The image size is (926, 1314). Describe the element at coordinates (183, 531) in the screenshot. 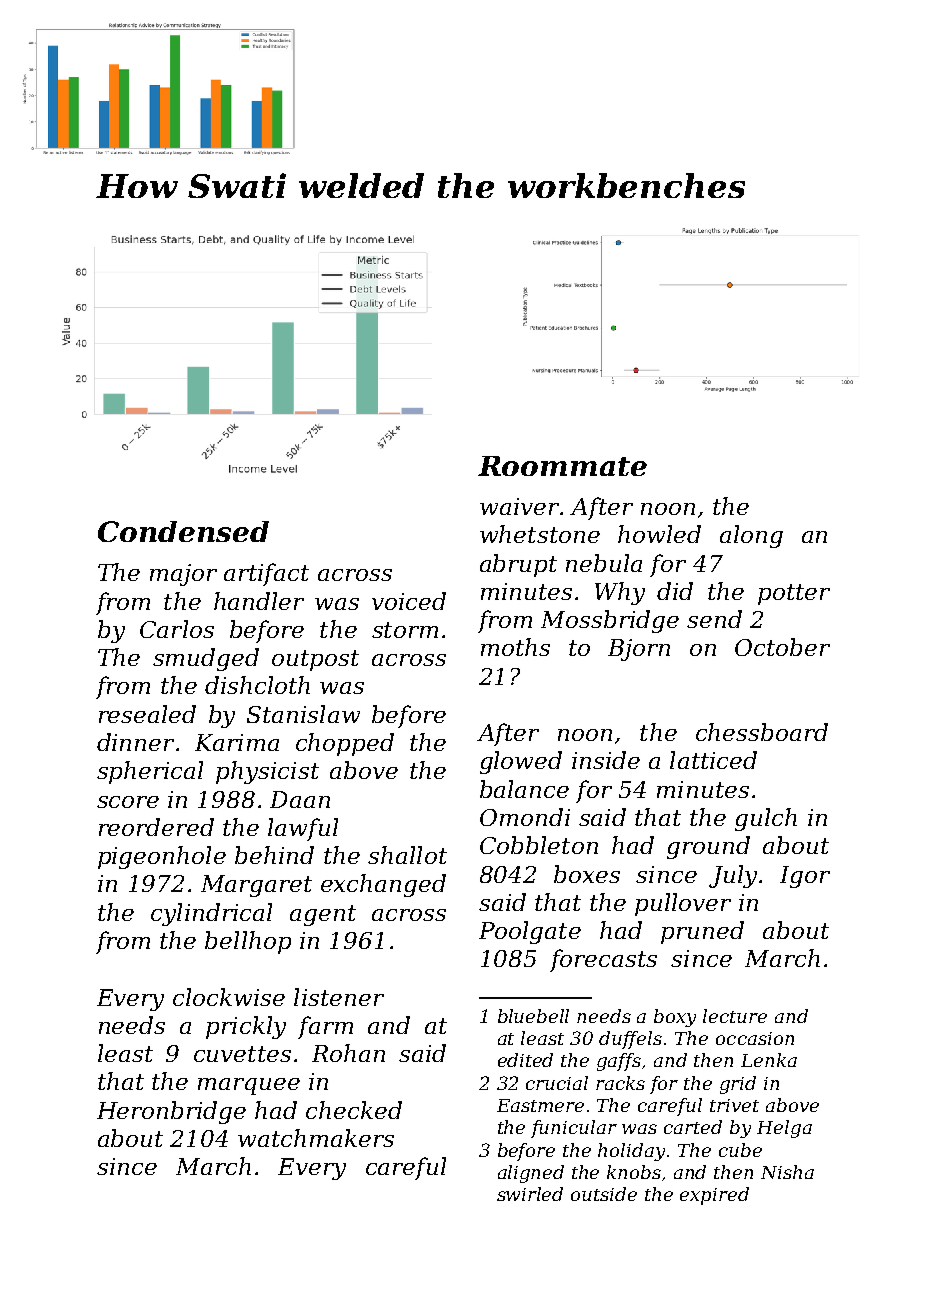

I see `Condensed` at that location.
